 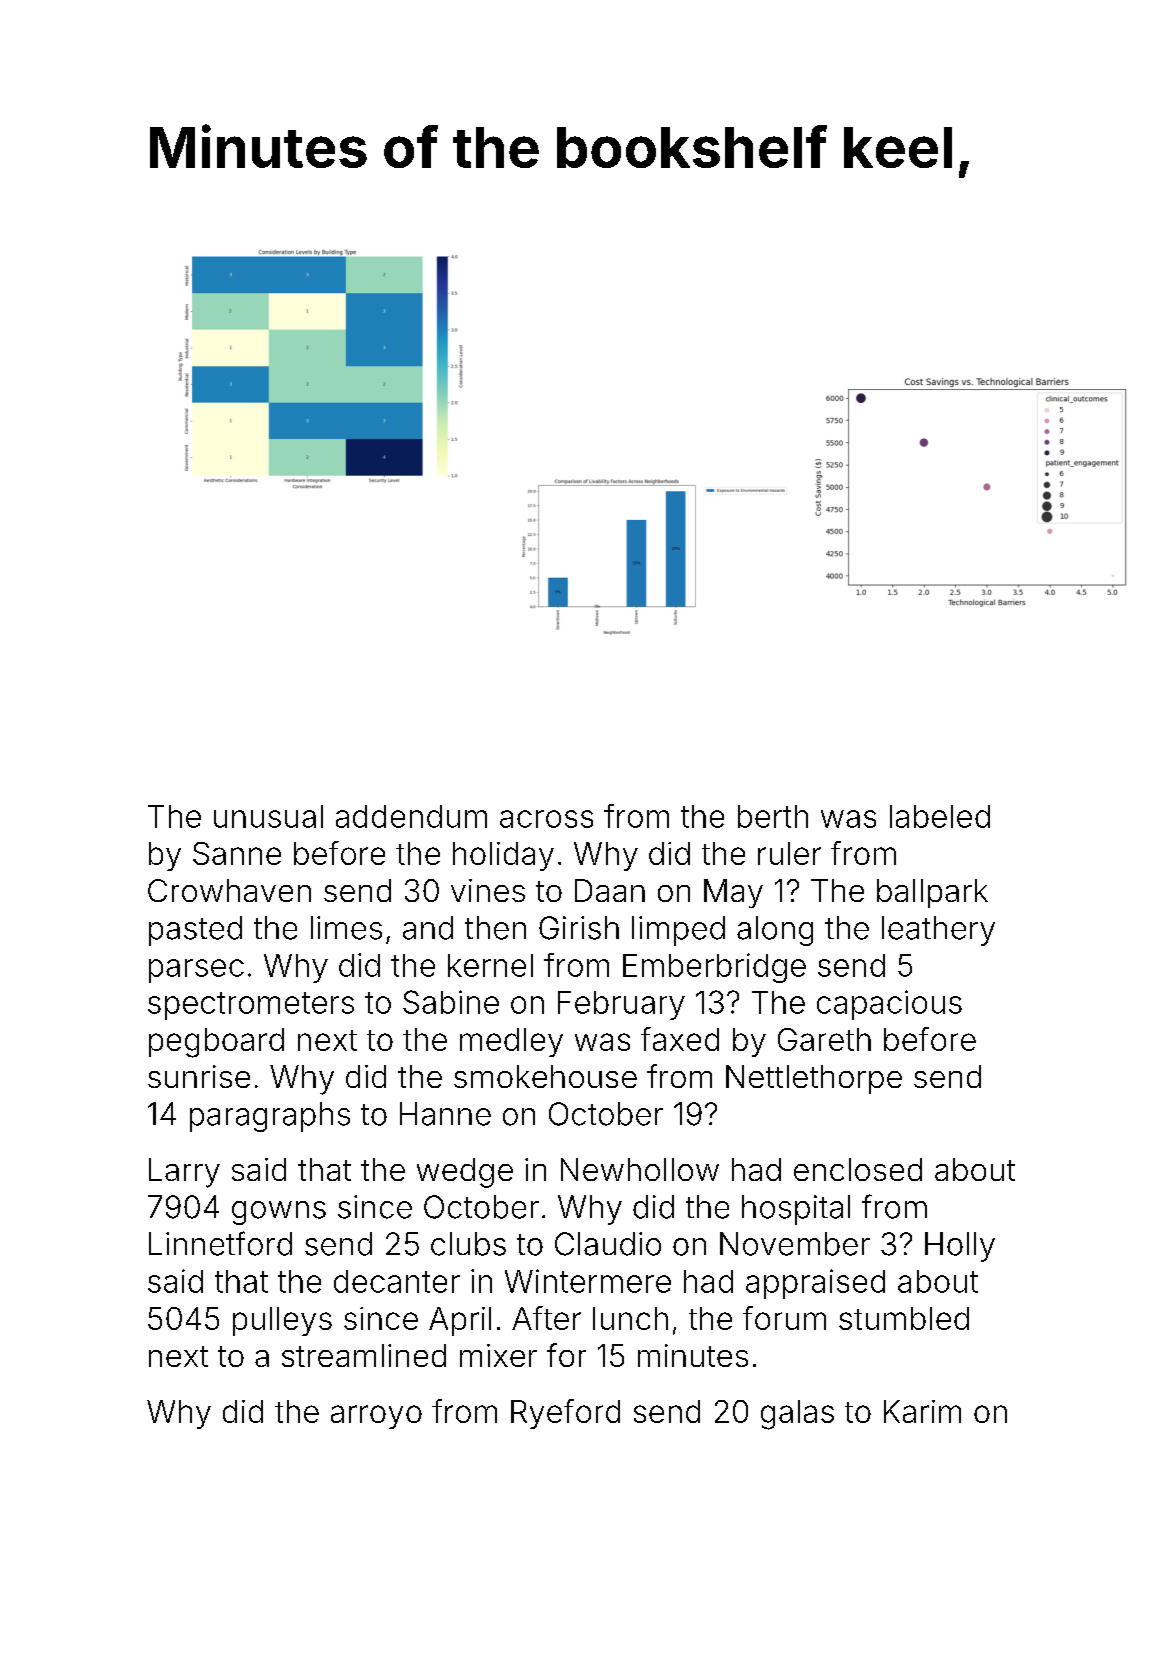 What do you see at coordinates (364, 1355) in the screenshot?
I see `streamlined` at bounding box center [364, 1355].
